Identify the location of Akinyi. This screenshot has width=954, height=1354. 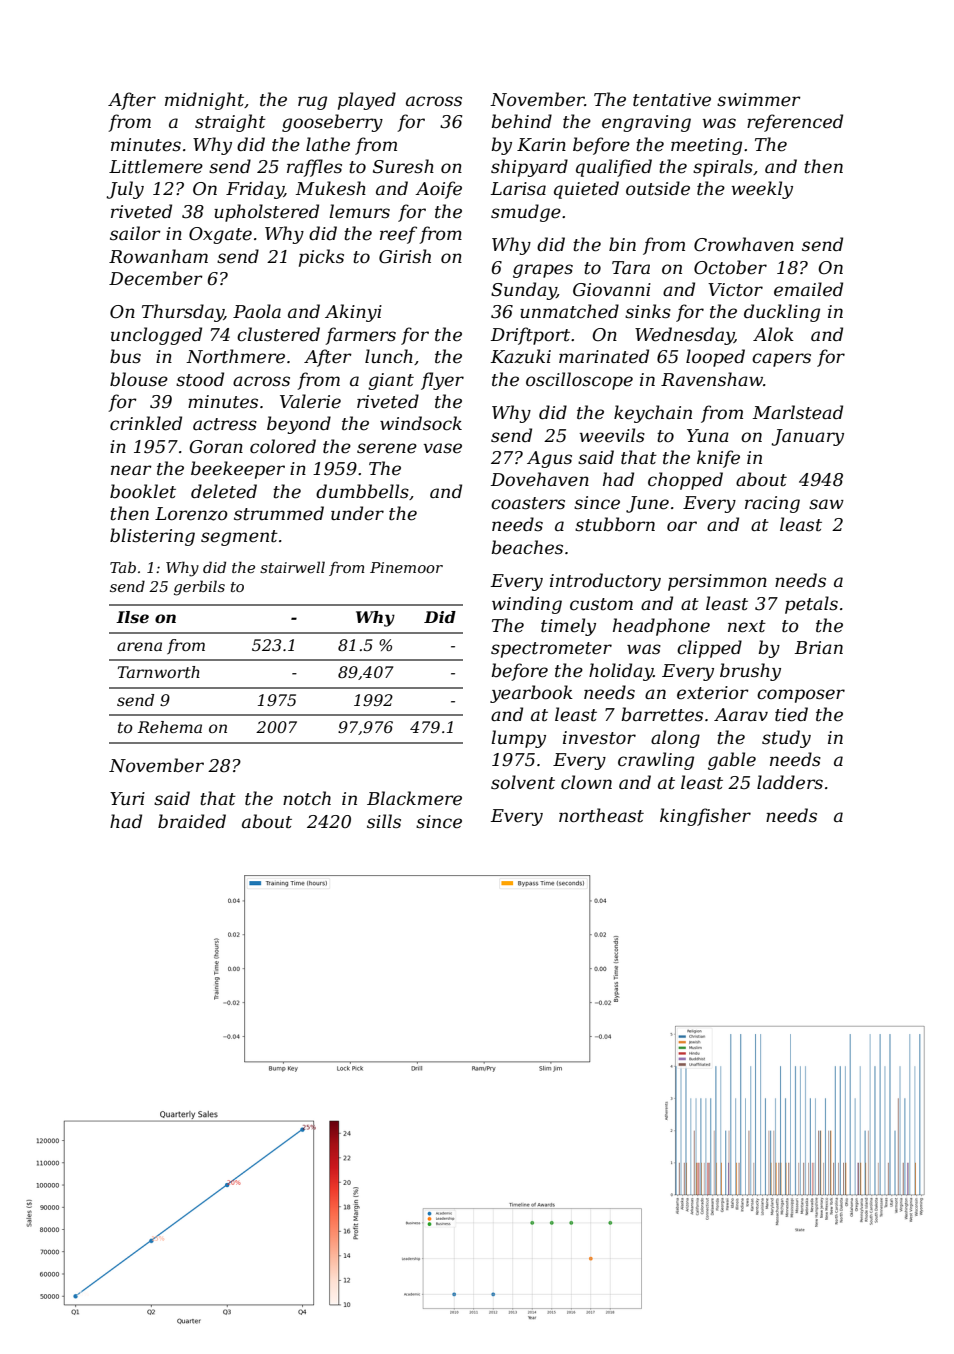
(353, 313).
